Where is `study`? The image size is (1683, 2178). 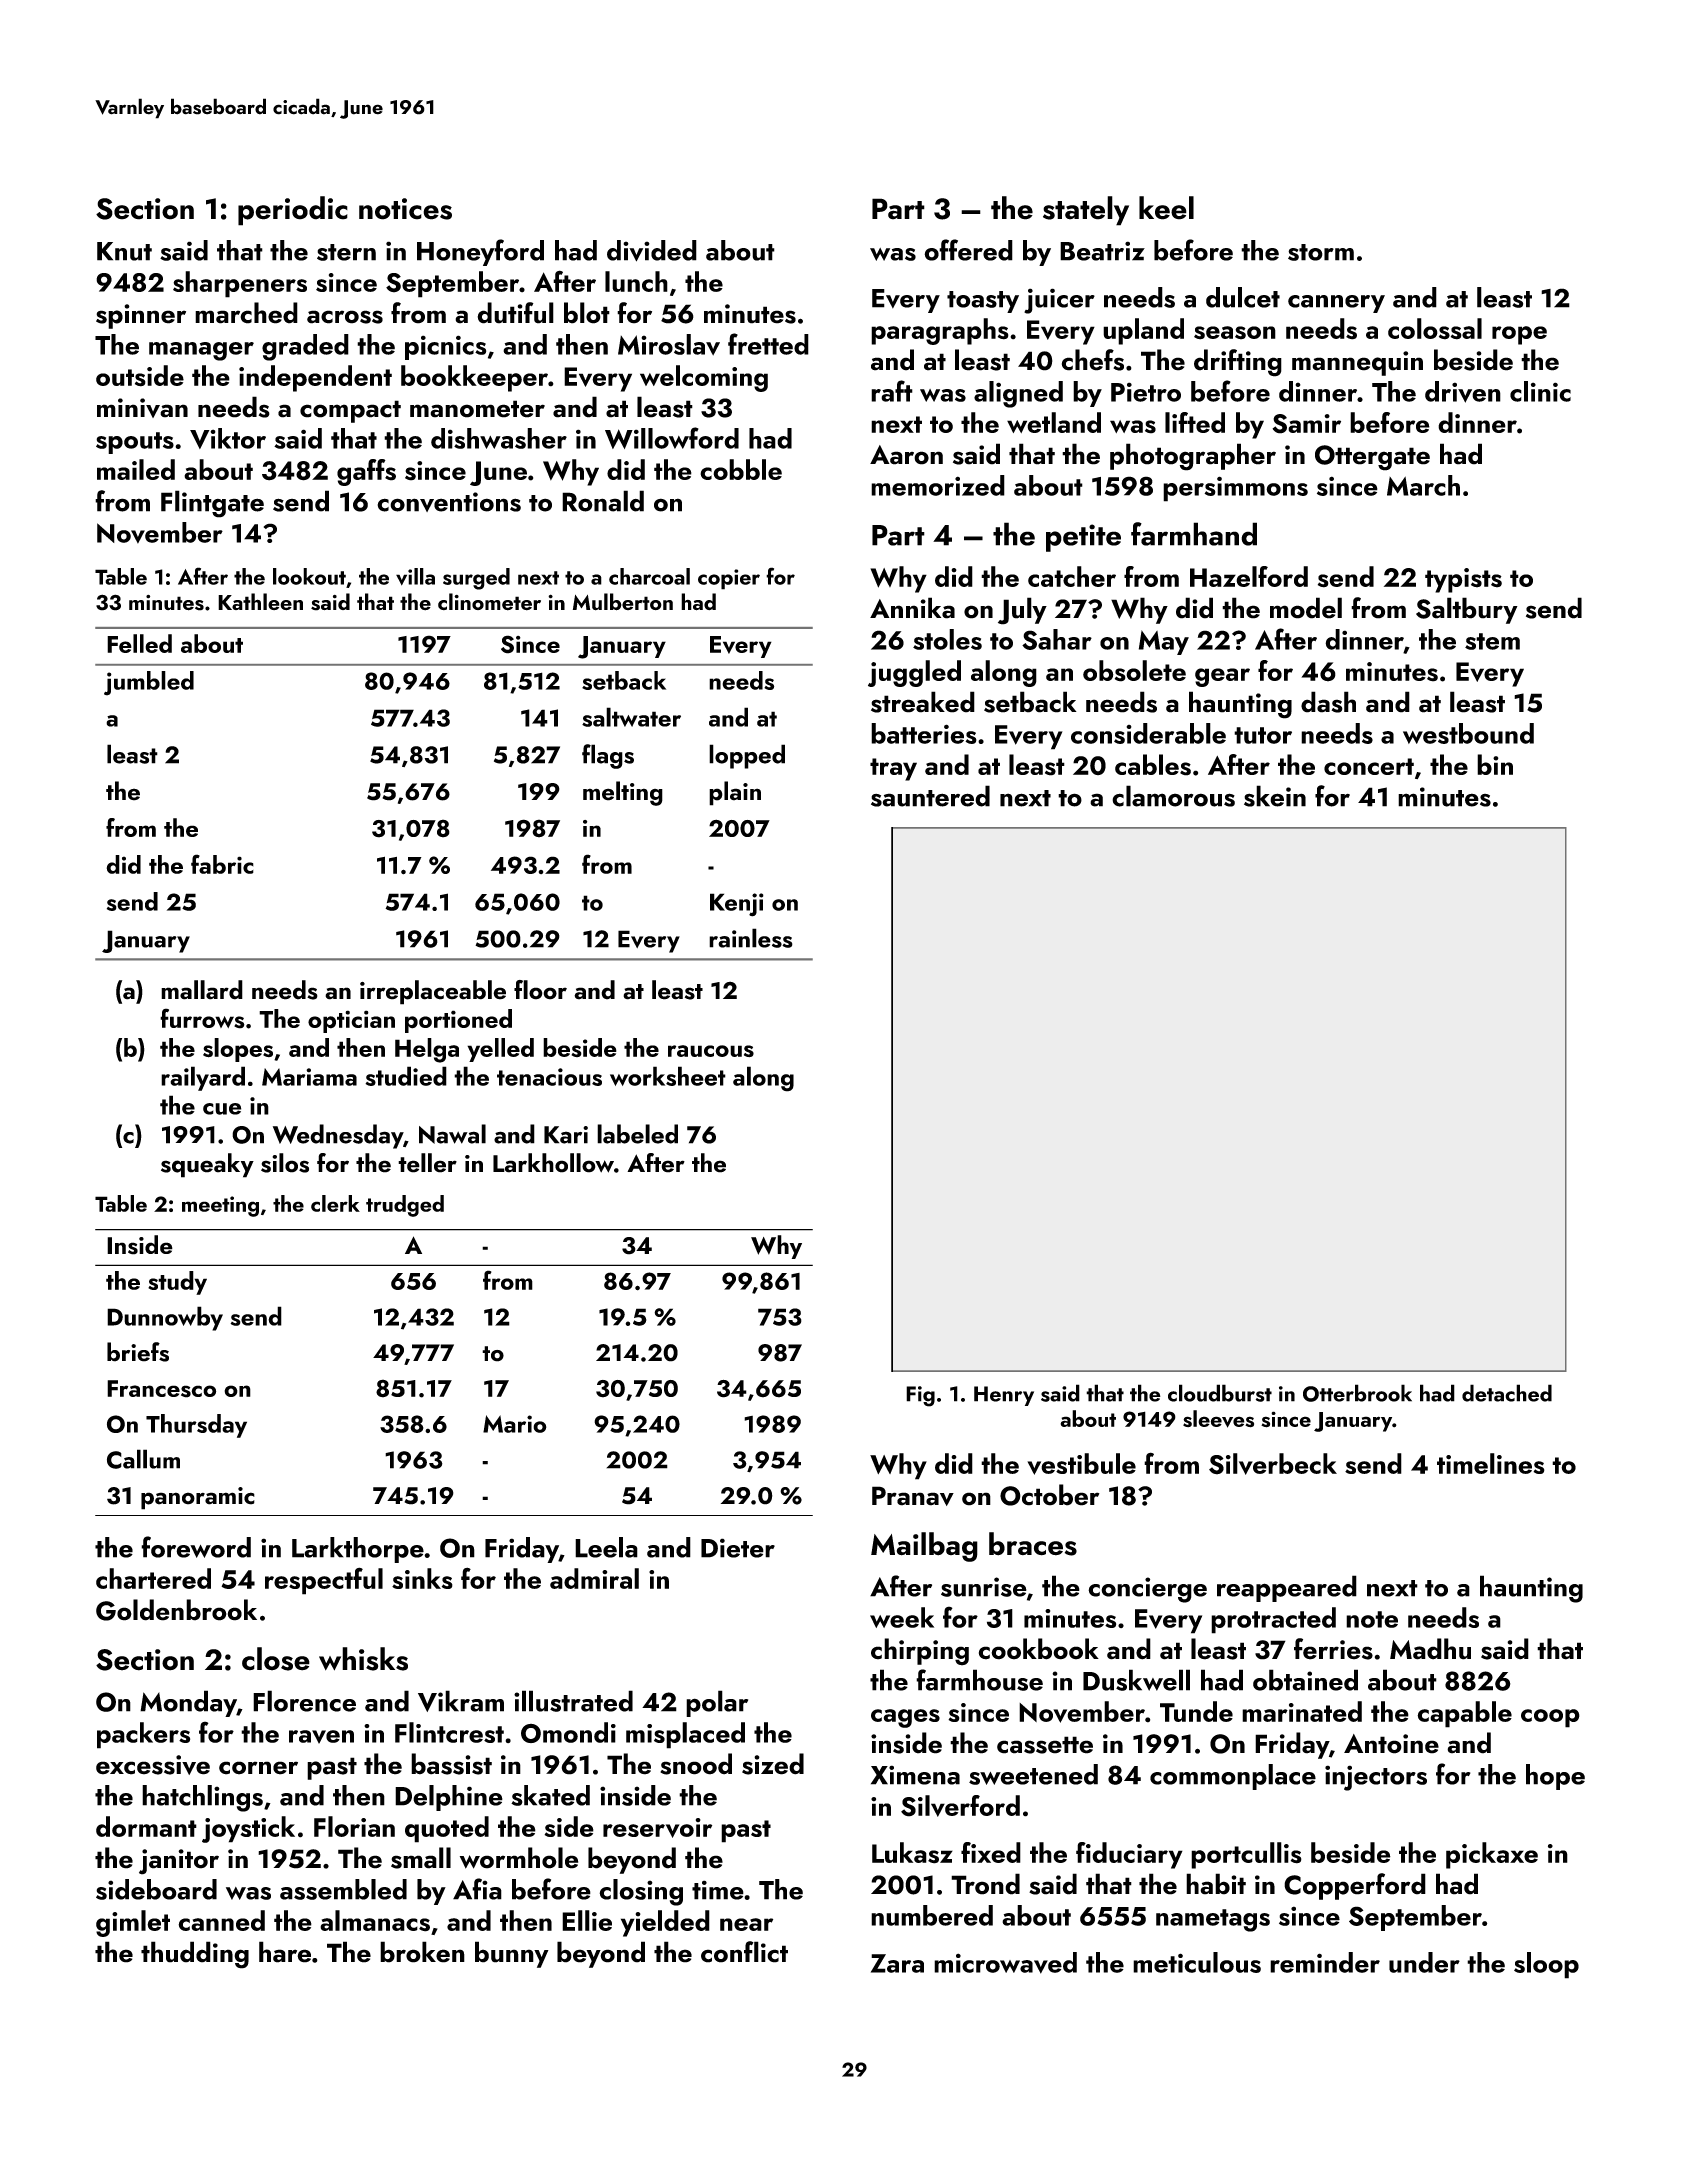
study is located at coordinates (177, 1283).
